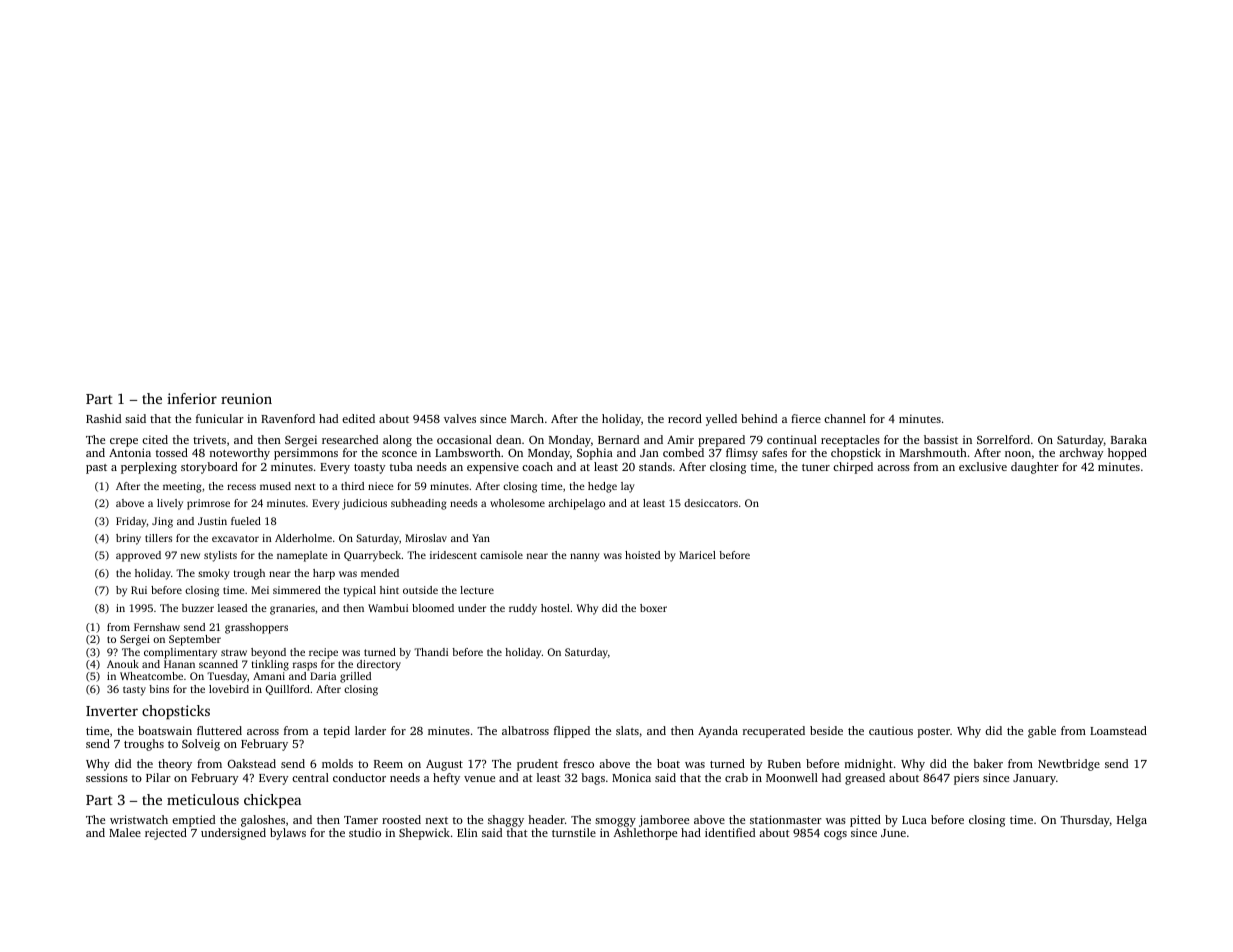 The image size is (1233, 952). What do you see at coordinates (260, 590) in the screenshot?
I see `Mei` at bounding box center [260, 590].
